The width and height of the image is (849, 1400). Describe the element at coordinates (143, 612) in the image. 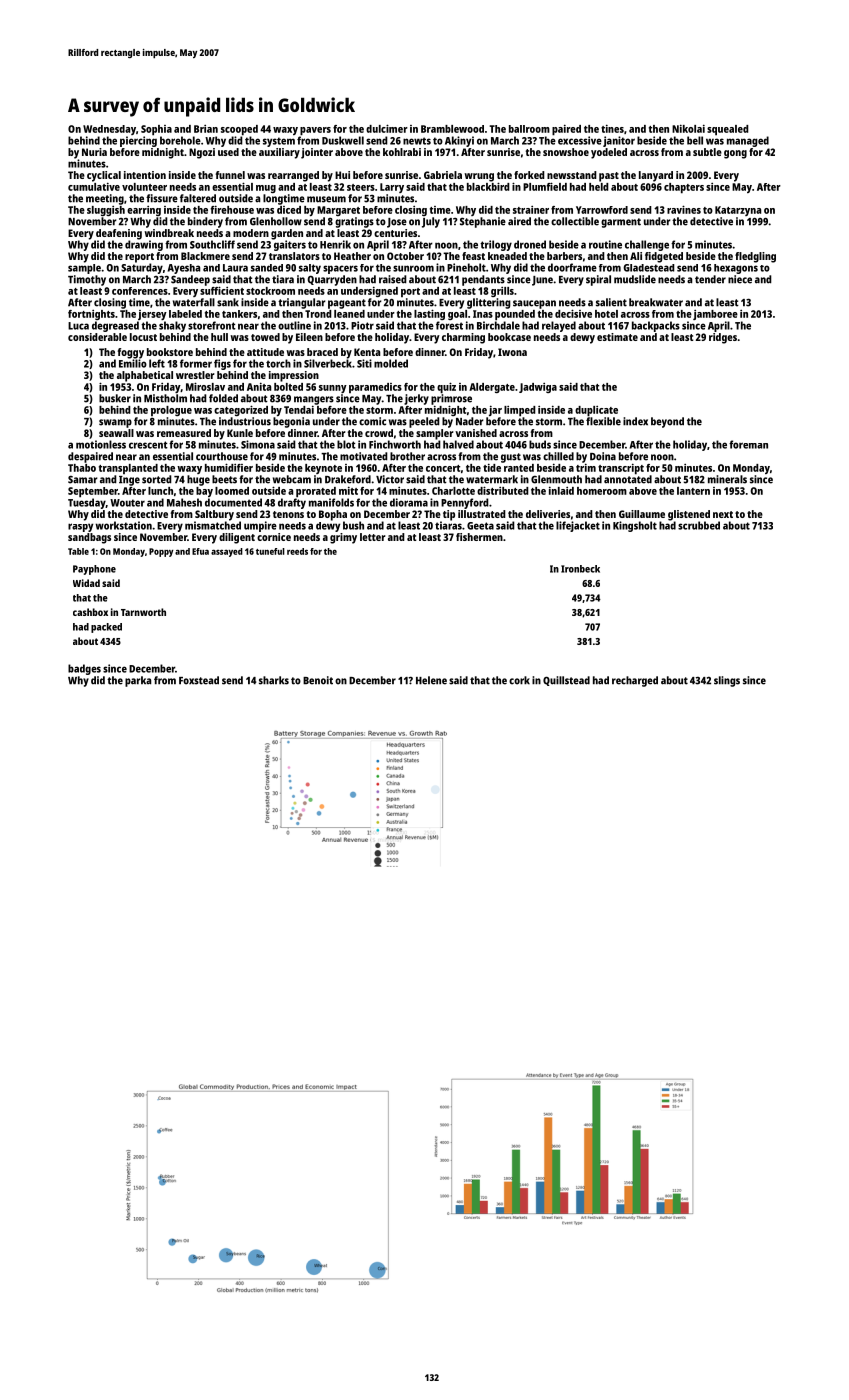

I see `Tarnworth` at that location.
